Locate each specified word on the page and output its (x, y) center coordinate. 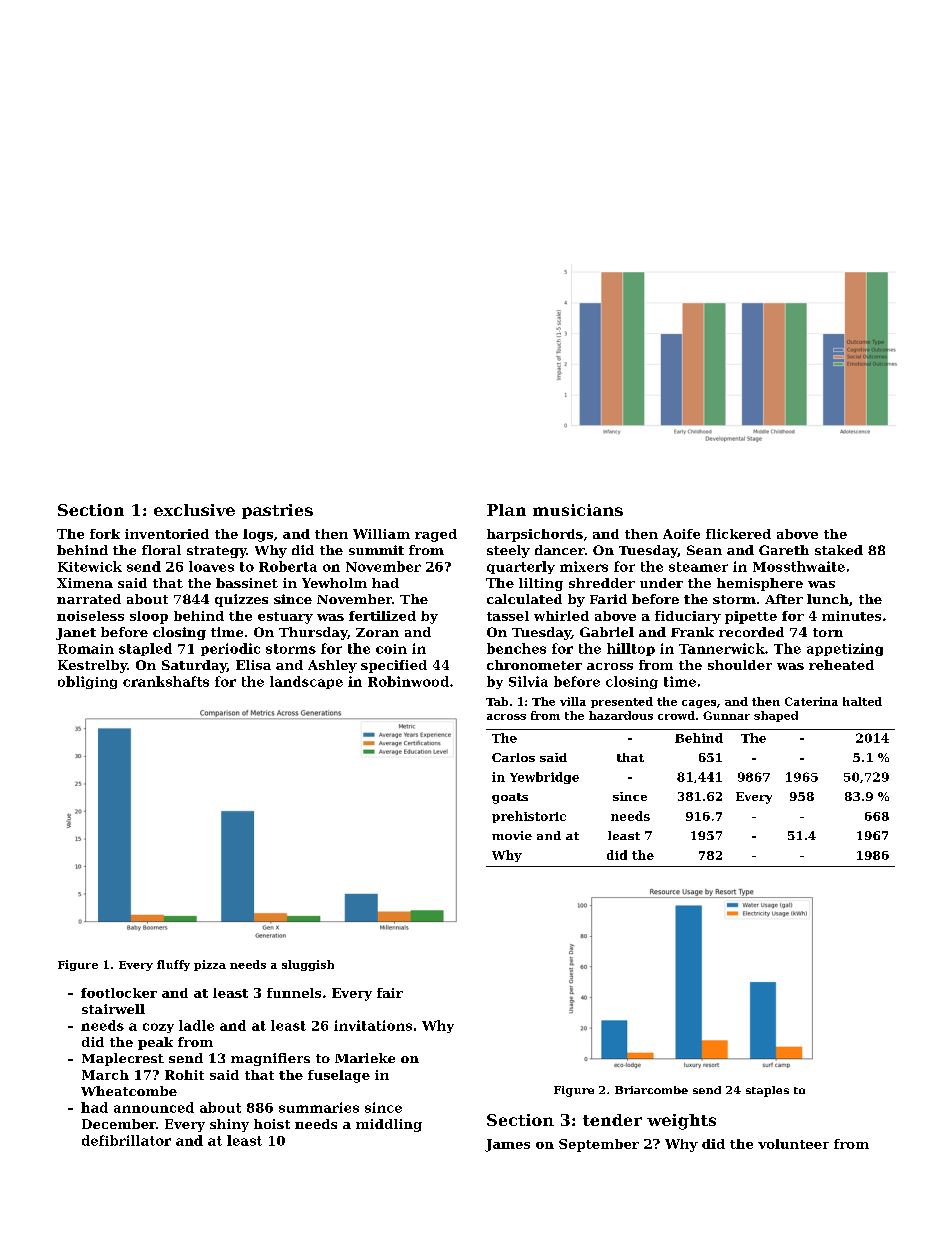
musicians (578, 510)
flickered (738, 534)
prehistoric (529, 817)
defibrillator (126, 1140)
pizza (210, 965)
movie (512, 835)
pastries (277, 511)
